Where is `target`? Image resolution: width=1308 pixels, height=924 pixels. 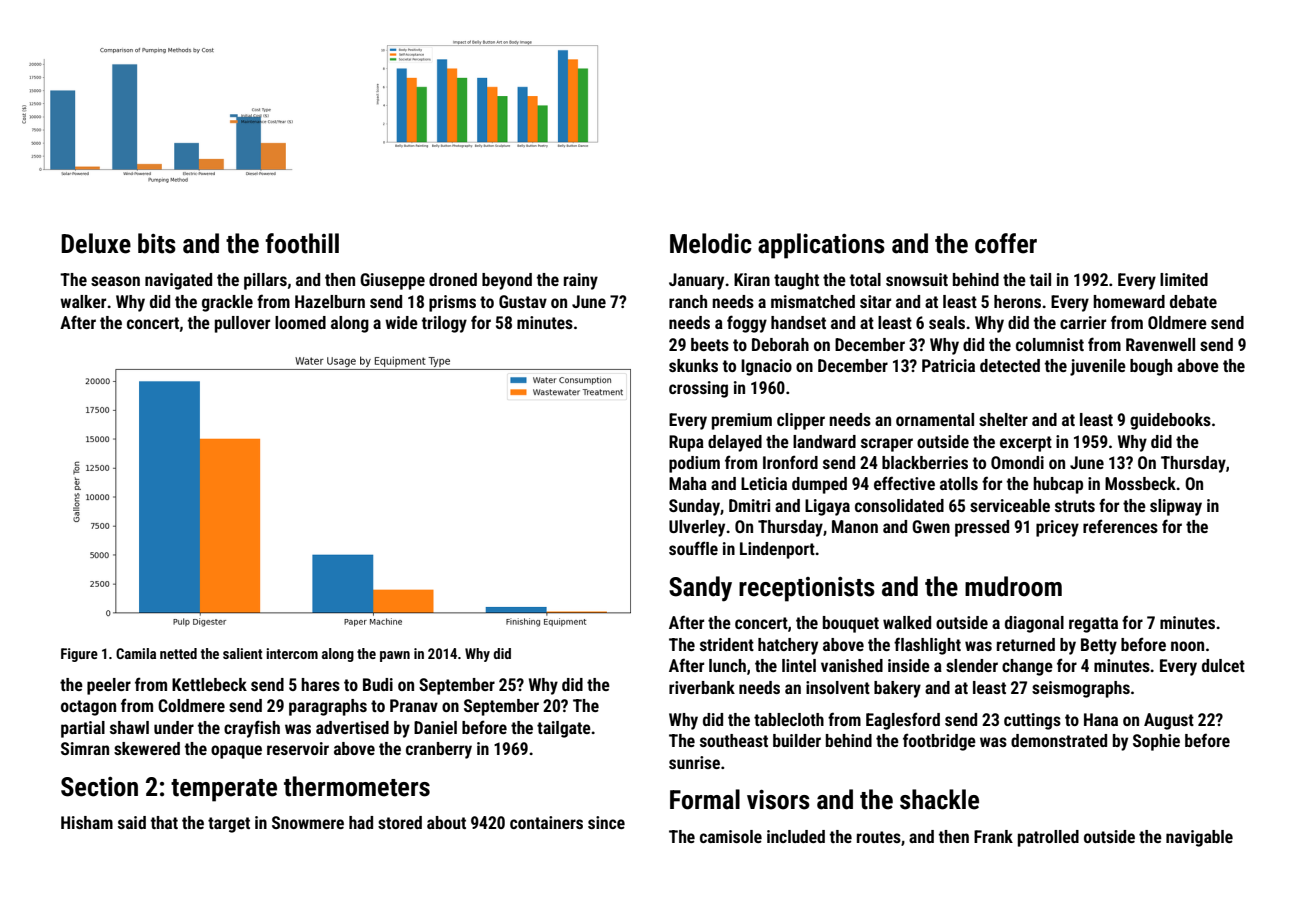
target is located at coordinates (229, 825).
